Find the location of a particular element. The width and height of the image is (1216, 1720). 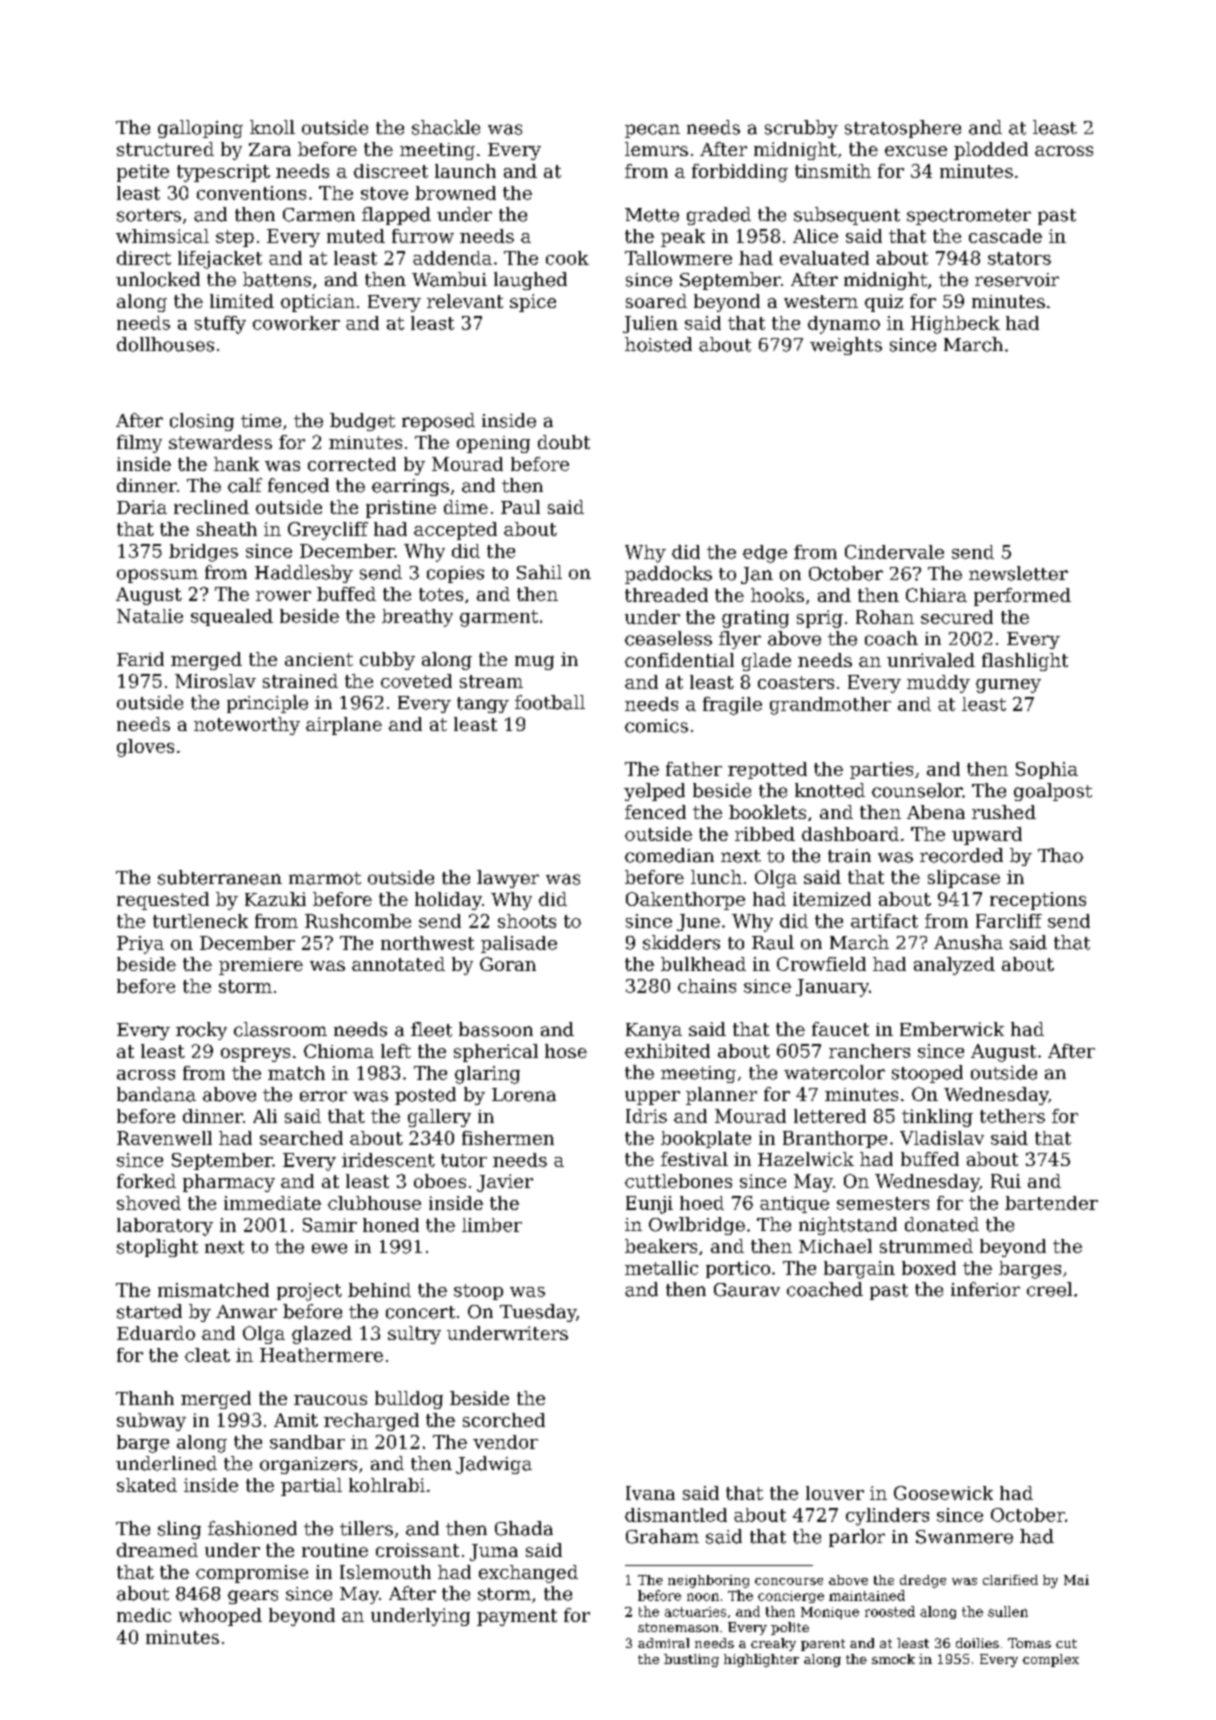

Goosewick is located at coordinates (943, 1493).
